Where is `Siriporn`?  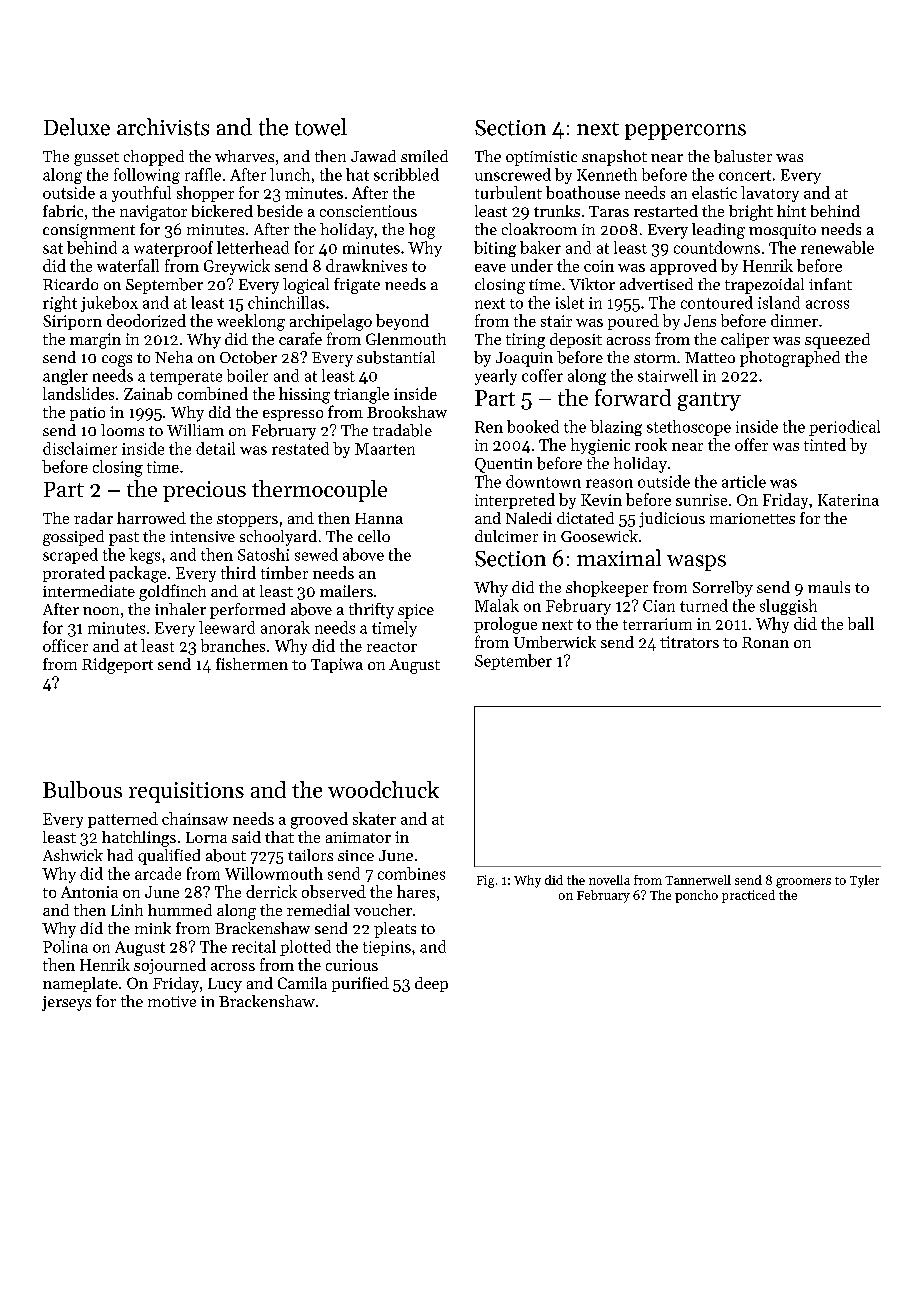
Siriporn is located at coordinates (72, 322).
